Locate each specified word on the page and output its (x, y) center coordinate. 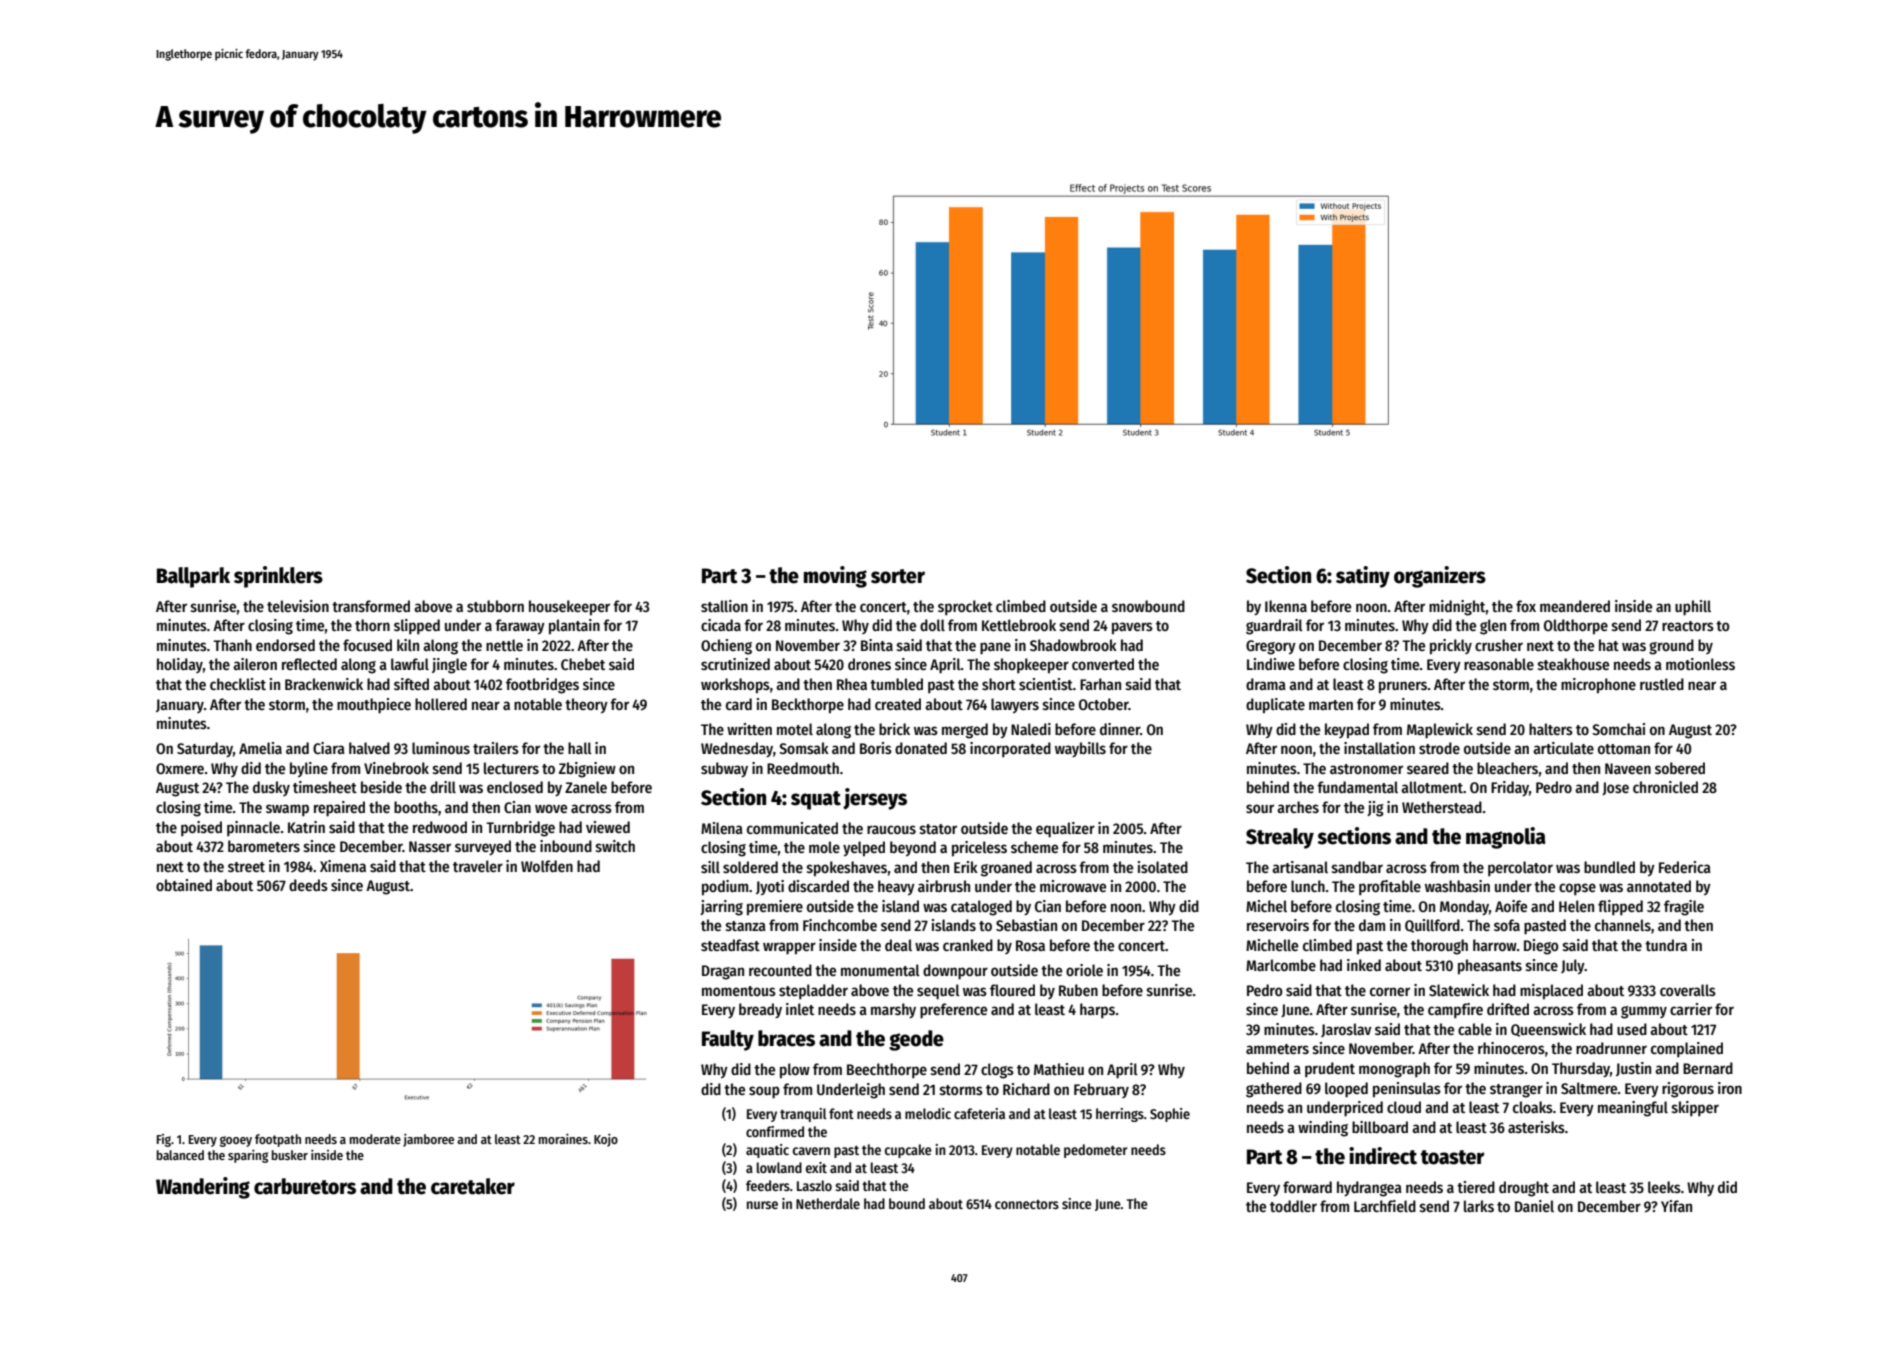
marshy (893, 1010)
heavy (896, 887)
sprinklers (278, 577)
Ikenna (1286, 606)
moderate (375, 1139)
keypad (1347, 731)
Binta (877, 645)
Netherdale (828, 1203)
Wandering (203, 1188)
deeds (308, 885)
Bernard (1708, 1068)
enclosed (515, 787)
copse (1577, 889)
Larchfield (1385, 1206)
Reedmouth (803, 768)
